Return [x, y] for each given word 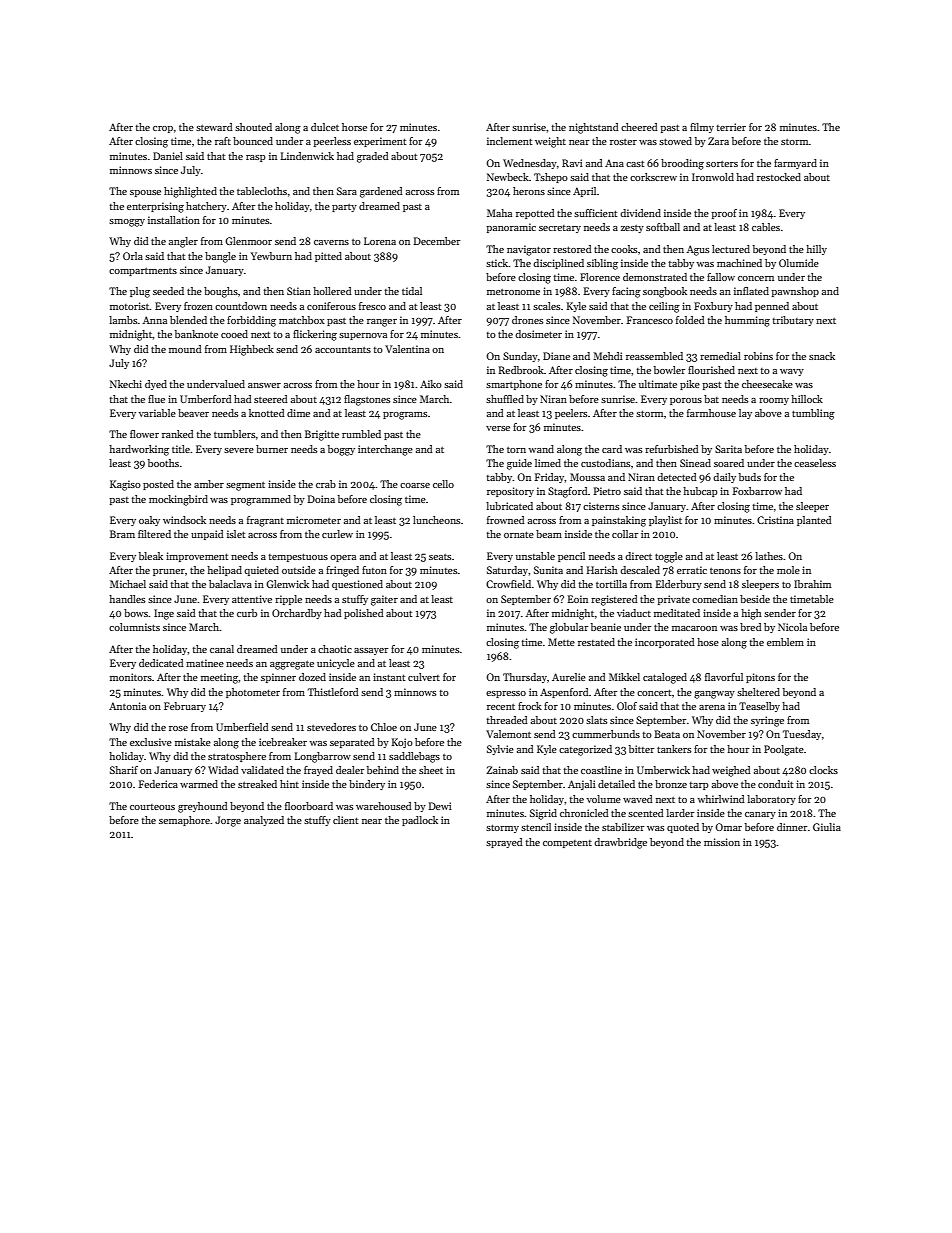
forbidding [251, 321]
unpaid [207, 535]
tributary [793, 321]
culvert [424, 677]
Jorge [228, 821]
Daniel [168, 156]
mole [788, 570]
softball [663, 227]
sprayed [504, 843]
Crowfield [508, 584]
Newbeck [508, 177]
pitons [760, 678]
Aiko [431, 384]
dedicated [161, 663]
